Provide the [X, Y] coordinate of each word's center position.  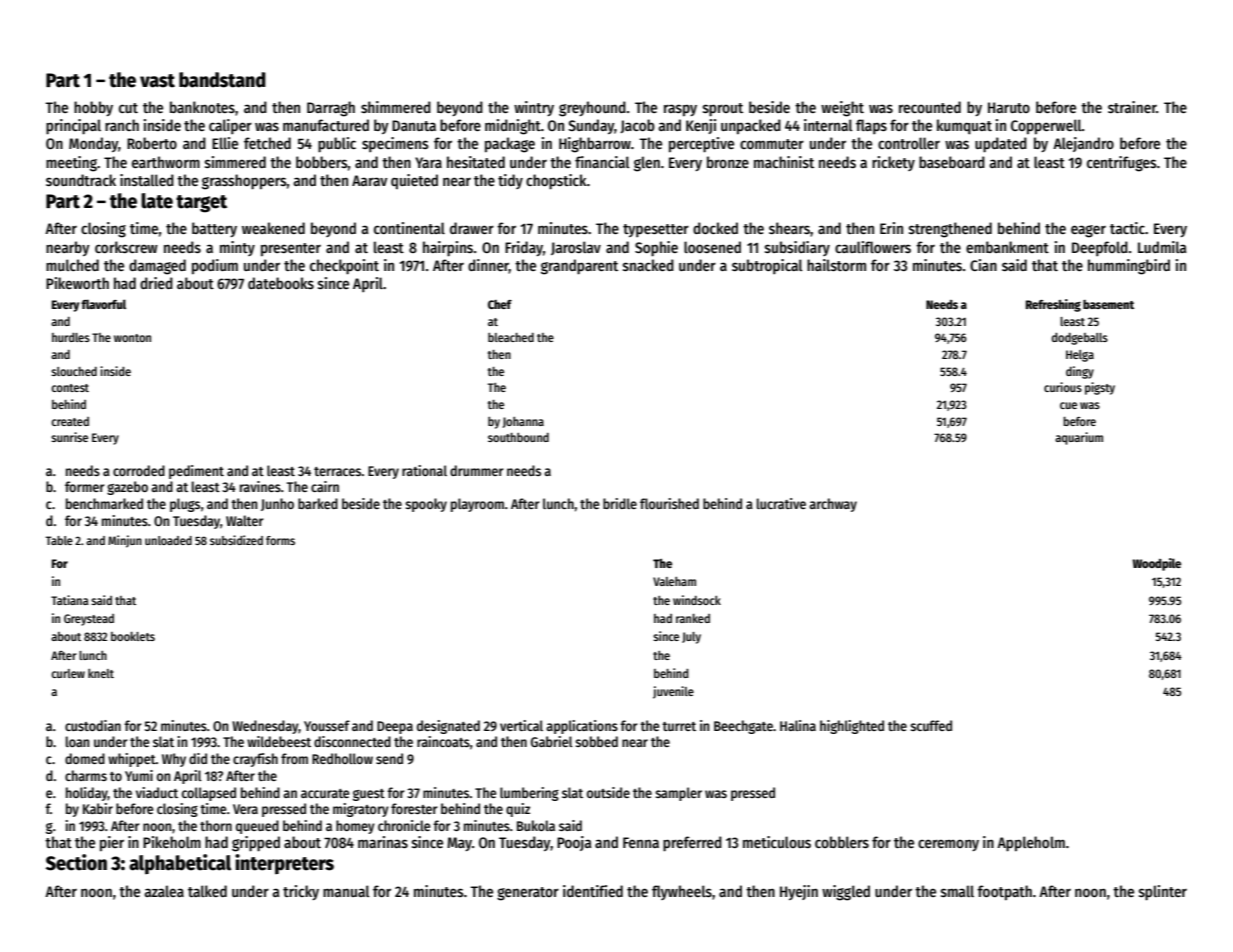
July [691, 638]
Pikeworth [77, 283]
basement [1108, 304]
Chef [500, 304]
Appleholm [1031, 844]
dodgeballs [1080, 339]
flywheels [682, 892]
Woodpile [1156, 564]
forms [280, 540]
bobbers [322, 162]
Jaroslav [576, 248]
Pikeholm [172, 842]
